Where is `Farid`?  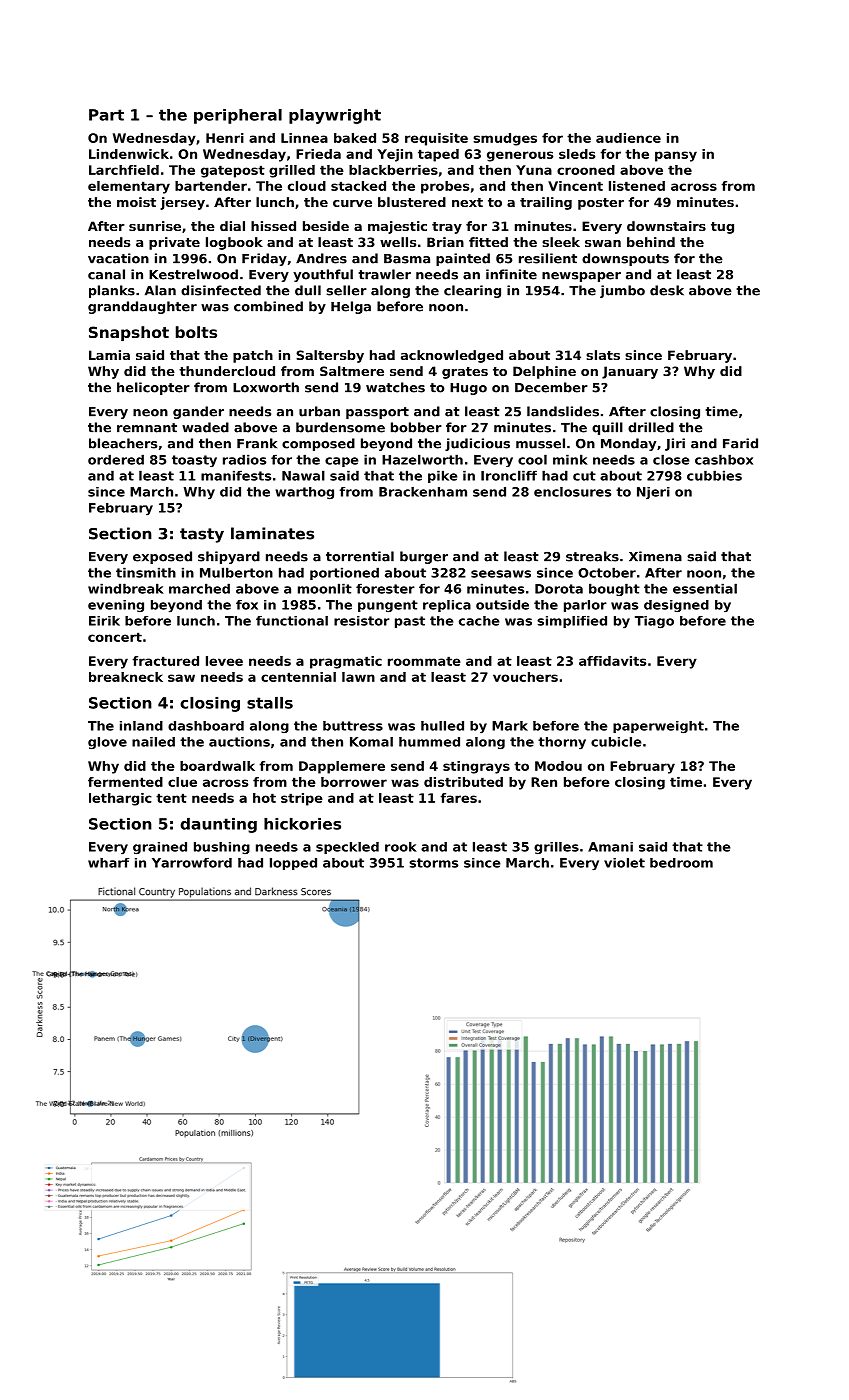 Farid is located at coordinates (740, 443).
